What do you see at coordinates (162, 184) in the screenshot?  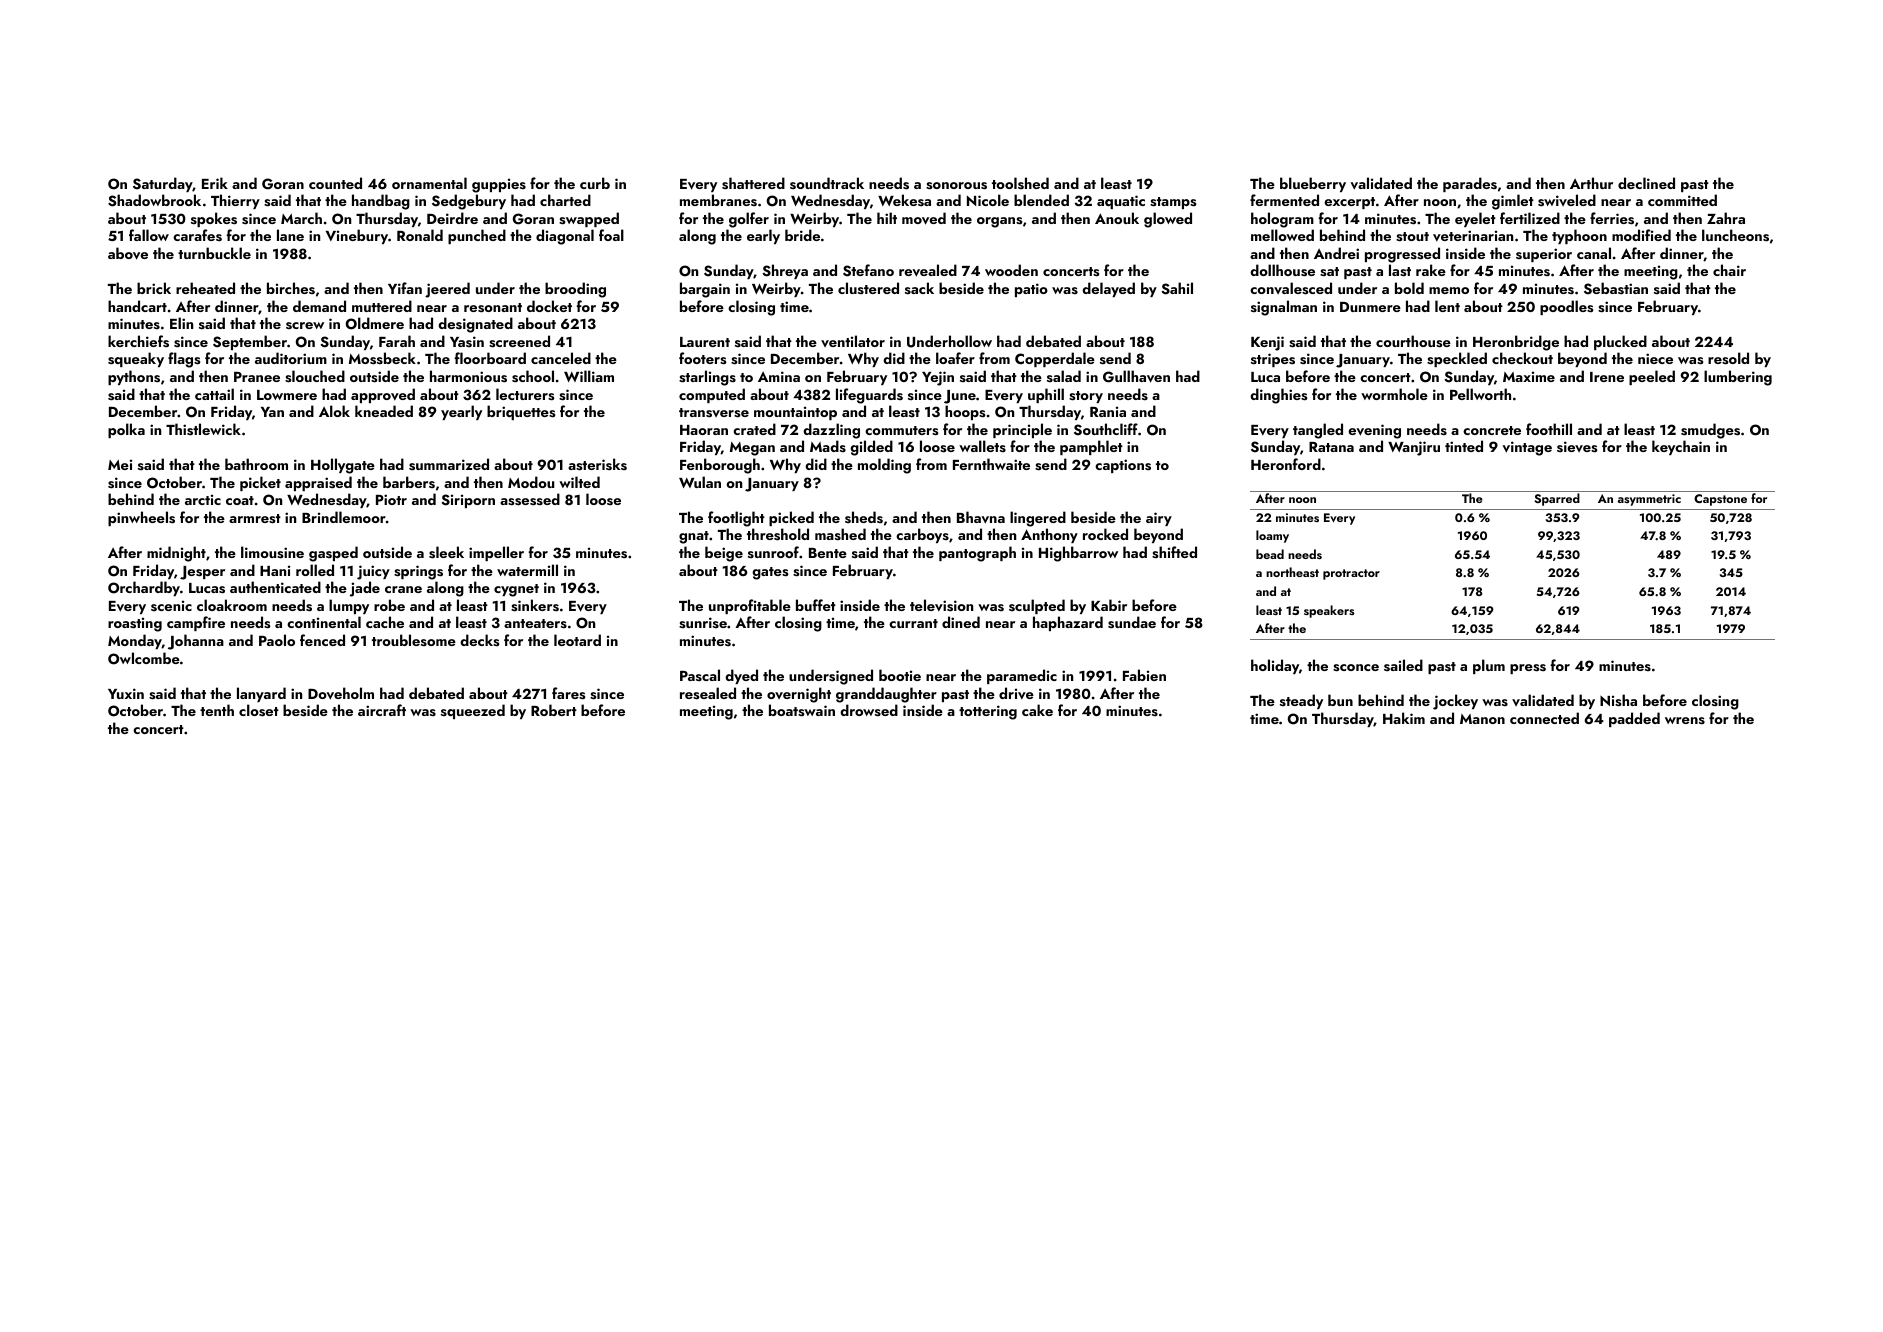 I see `Saturday` at bounding box center [162, 184].
